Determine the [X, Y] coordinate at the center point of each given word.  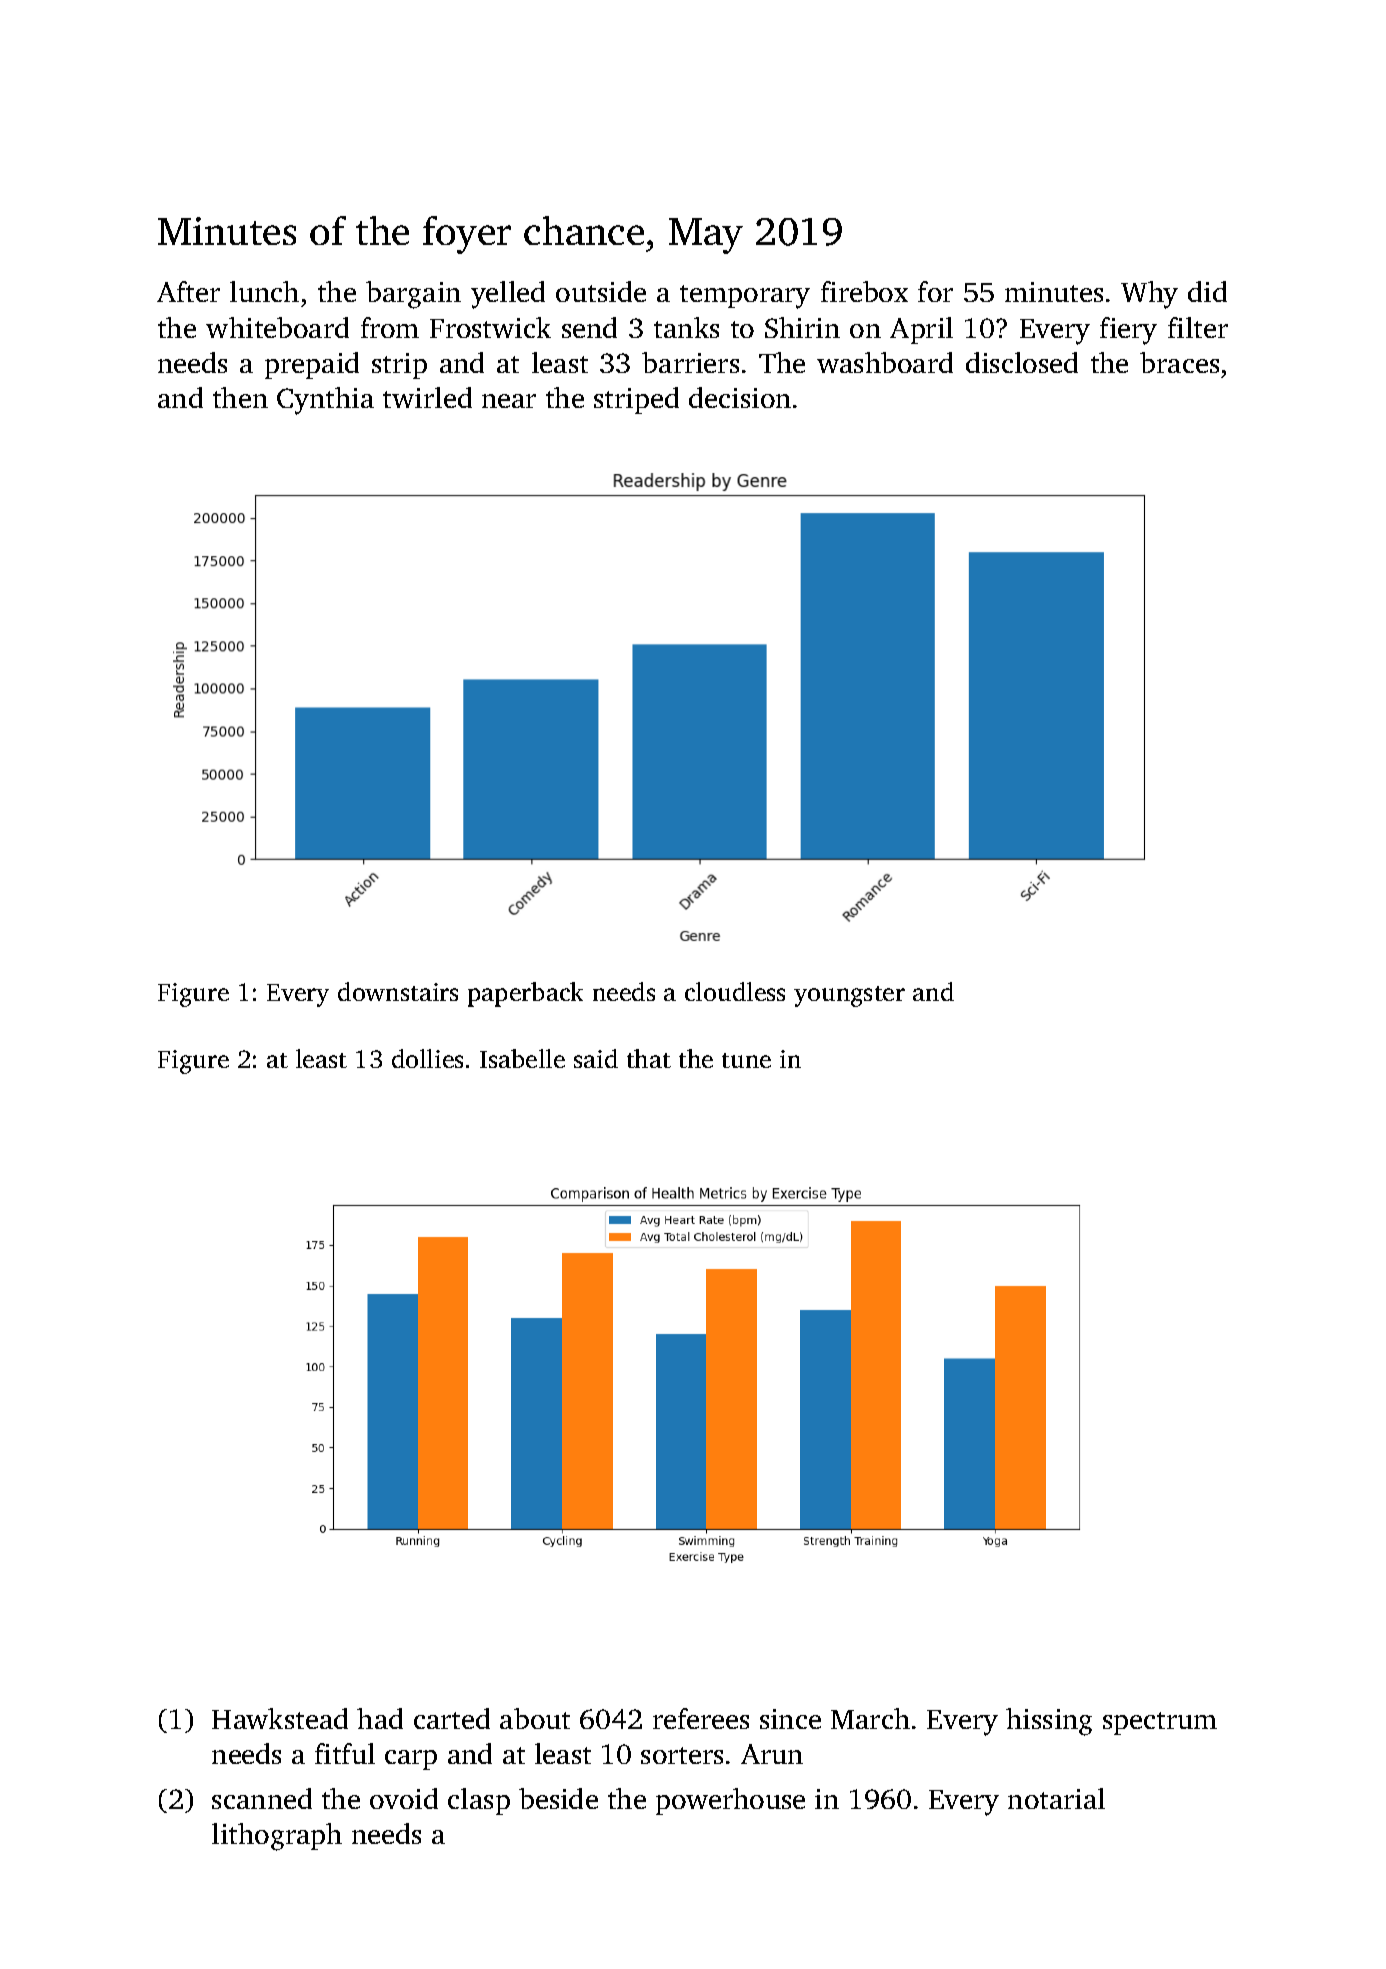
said [596, 1058]
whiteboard [277, 327]
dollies [427, 1058]
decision [740, 397]
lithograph [277, 1837]
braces [1179, 362]
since [790, 1719]
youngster [849, 996]
